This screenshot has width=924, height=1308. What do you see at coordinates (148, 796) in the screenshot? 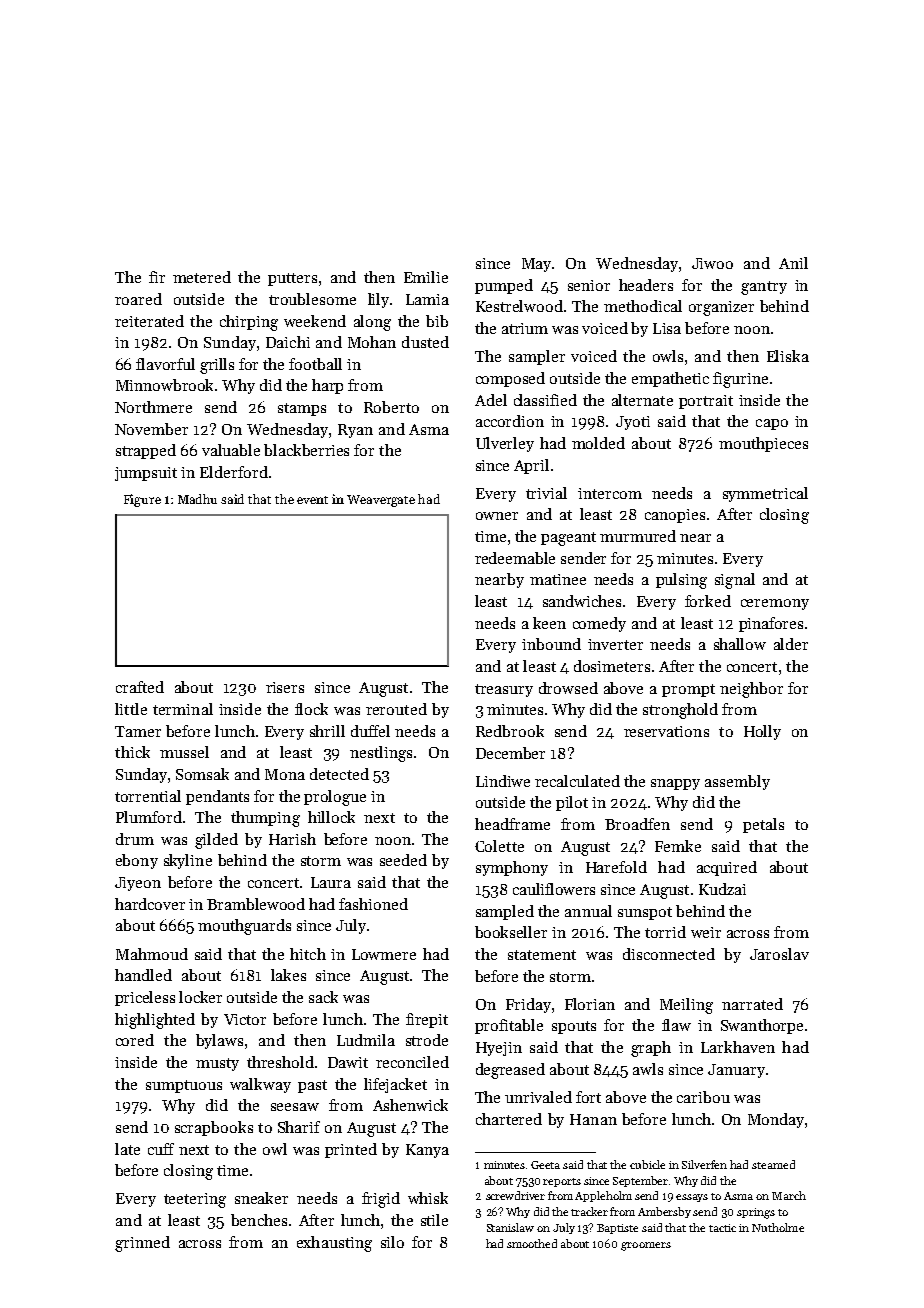
I see `torrential` at bounding box center [148, 796].
